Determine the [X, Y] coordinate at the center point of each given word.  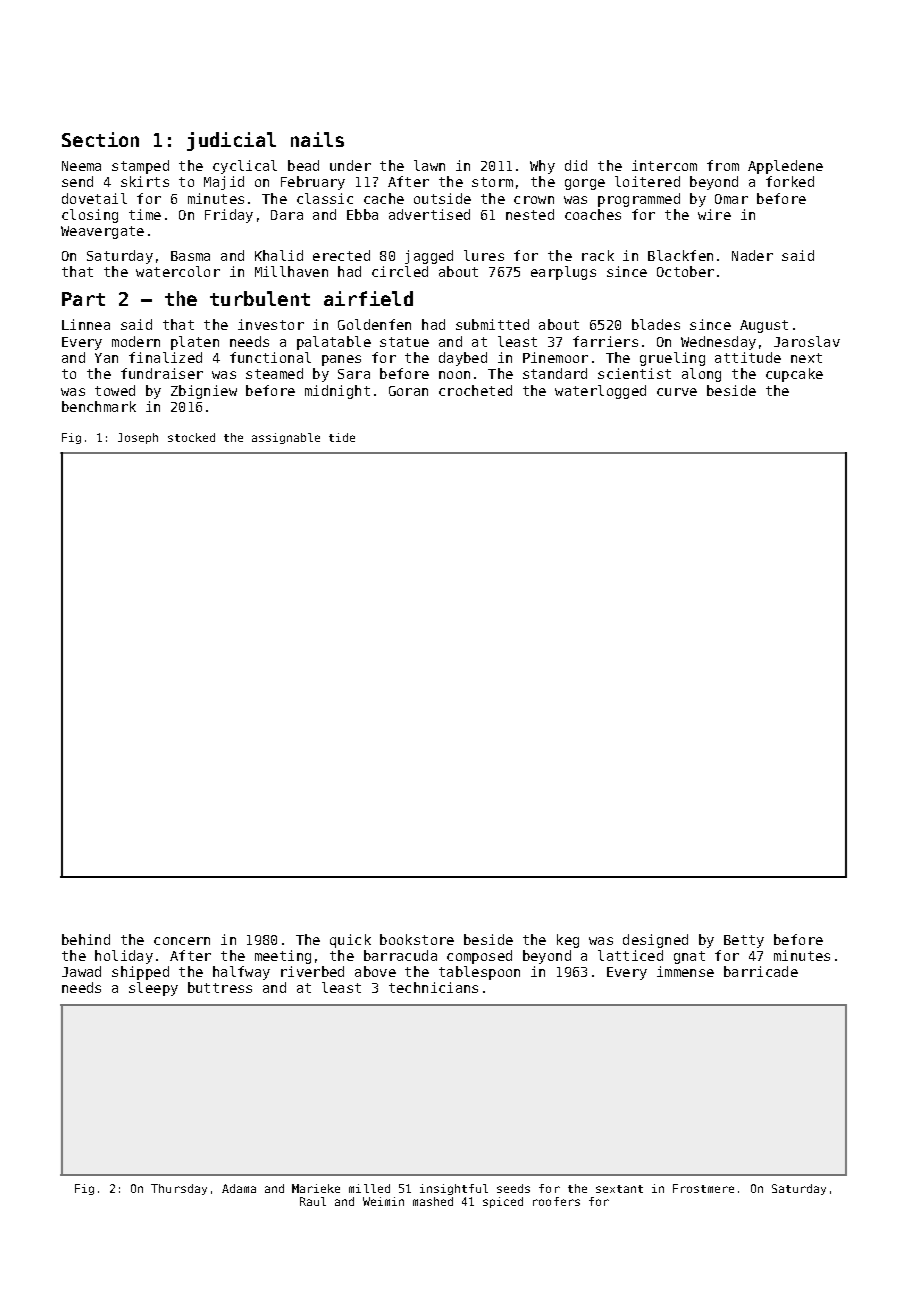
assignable [286, 438]
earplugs [563, 273]
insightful [454, 1189]
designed [655, 941]
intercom [664, 165]
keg [568, 941]
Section [100, 139]
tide [342, 437]
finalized [165, 357]
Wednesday [718, 343]
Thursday [179, 1189]
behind [86, 939]
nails [317, 139]
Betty [744, 941]
